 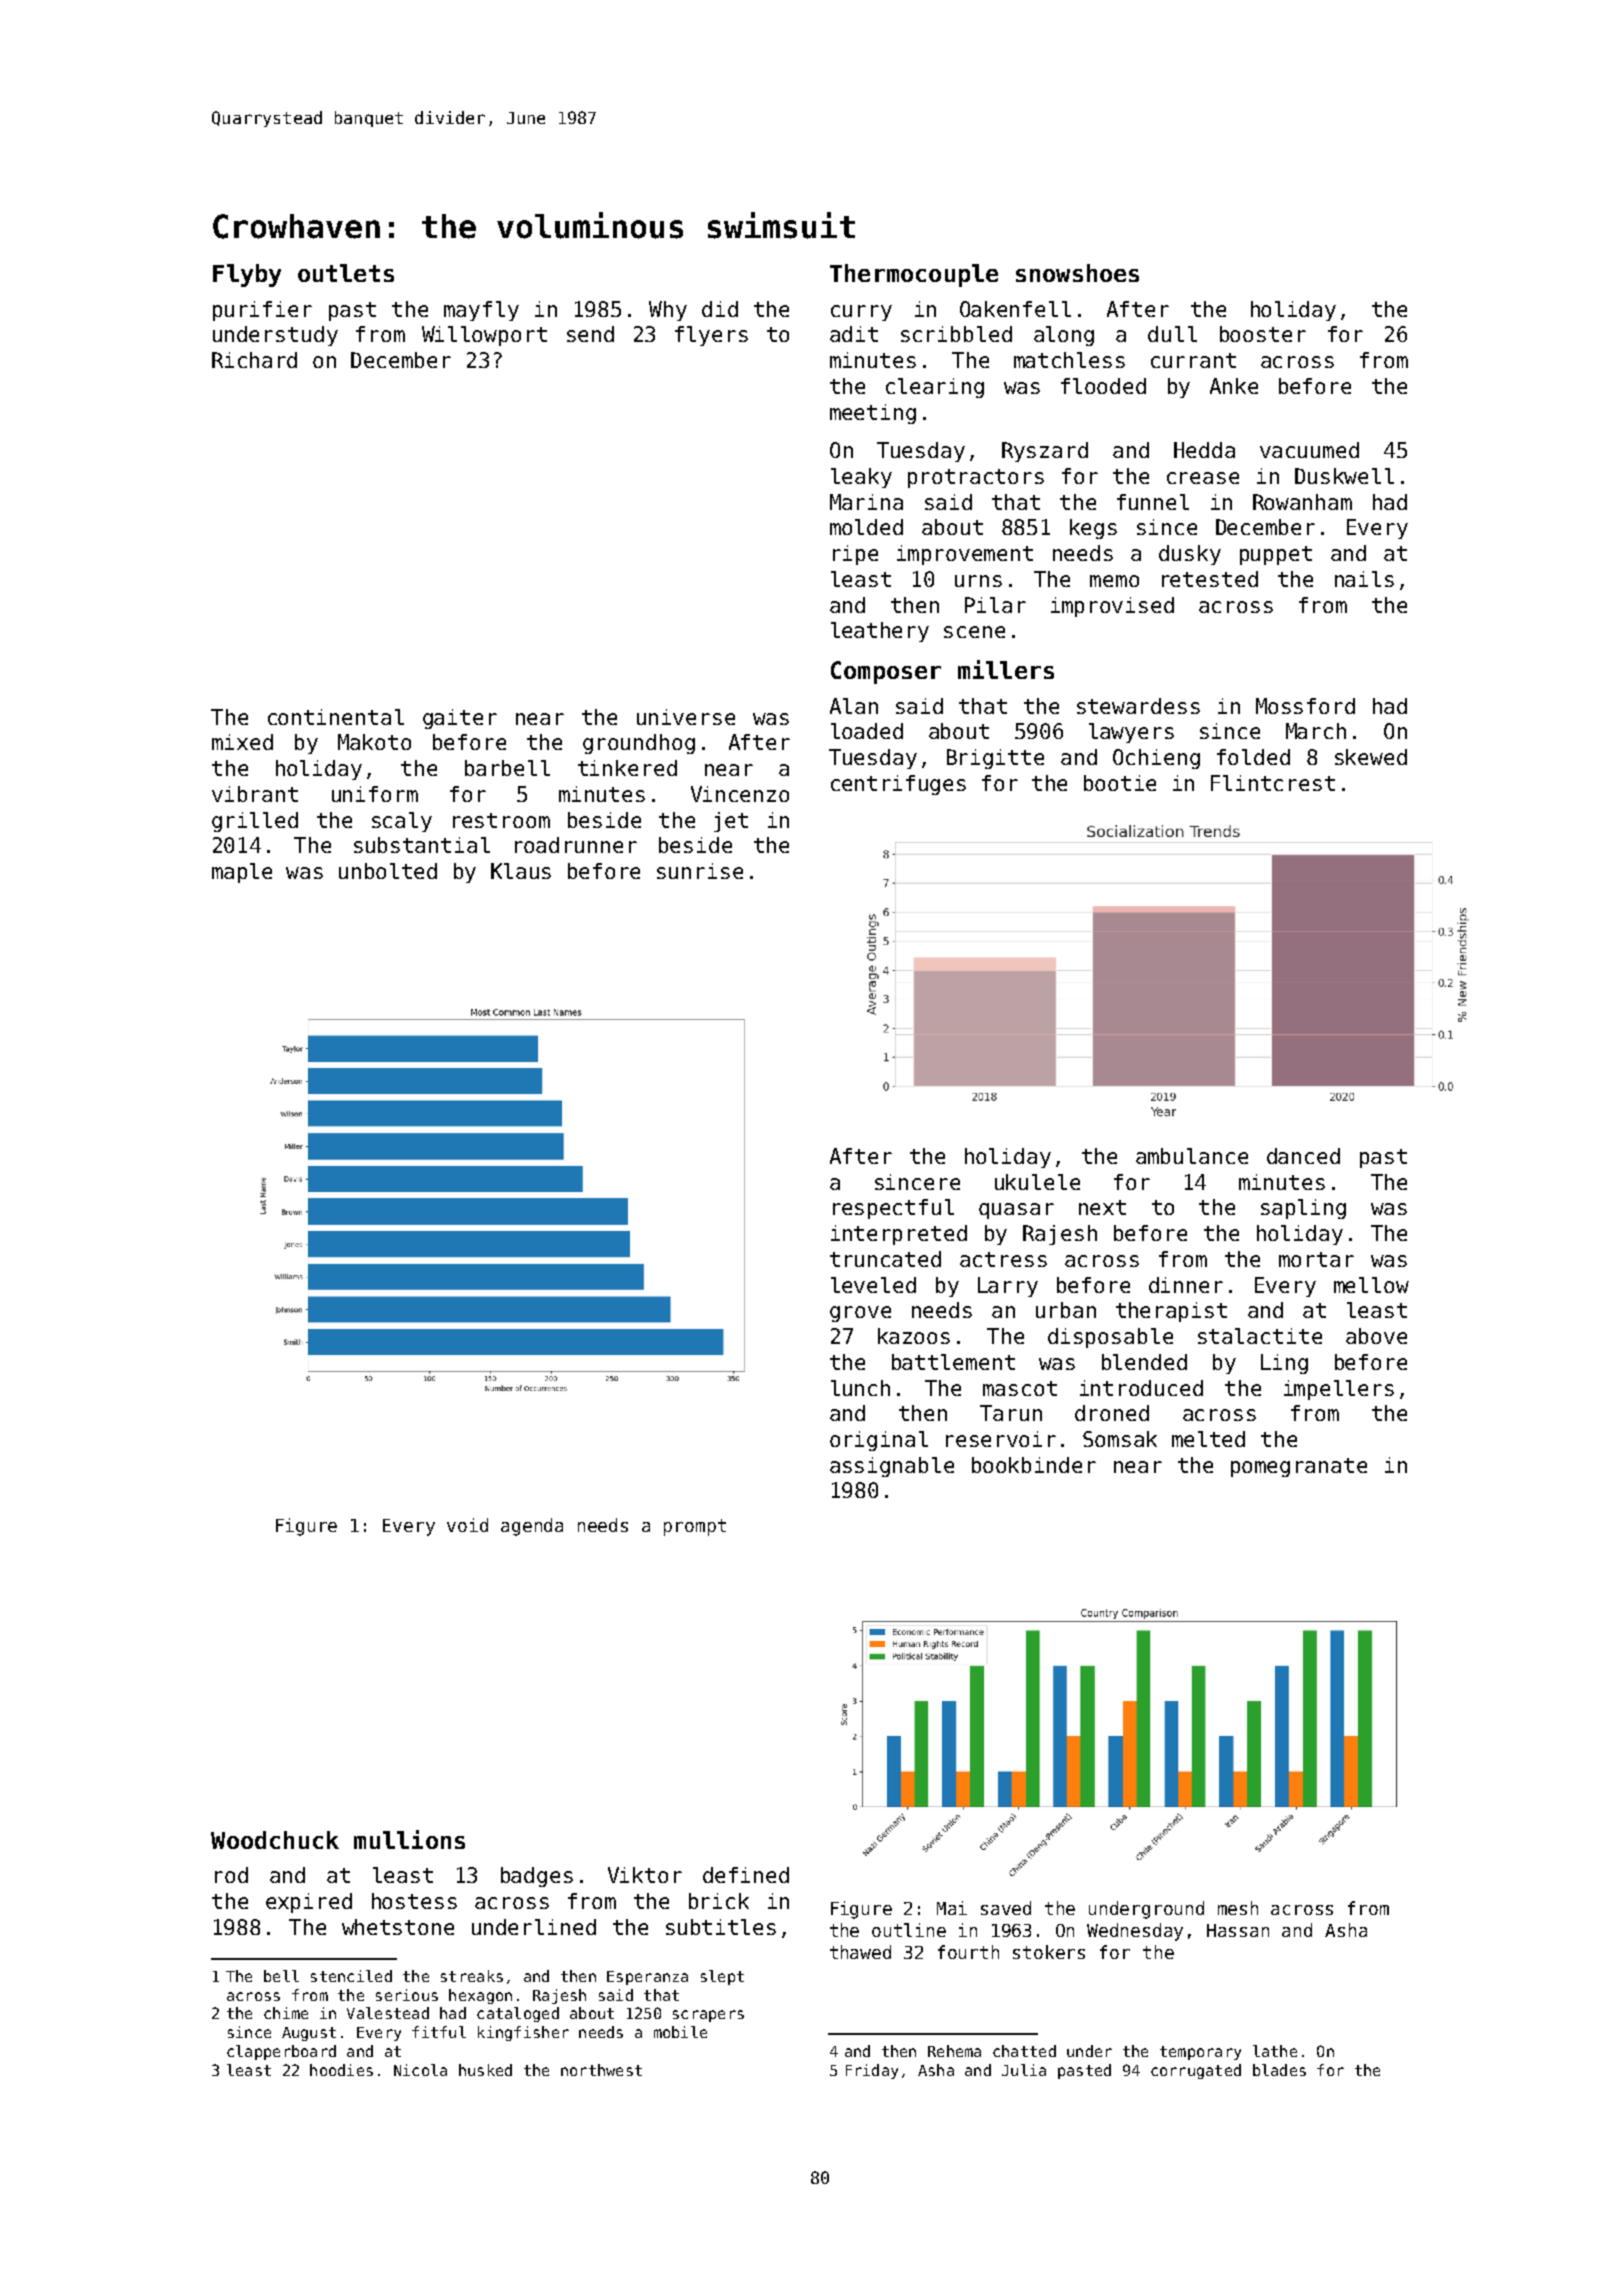 What do you see at coordinates (893, 1209) in the page?
I see `respectful` at bounding box center [893, 1209].
